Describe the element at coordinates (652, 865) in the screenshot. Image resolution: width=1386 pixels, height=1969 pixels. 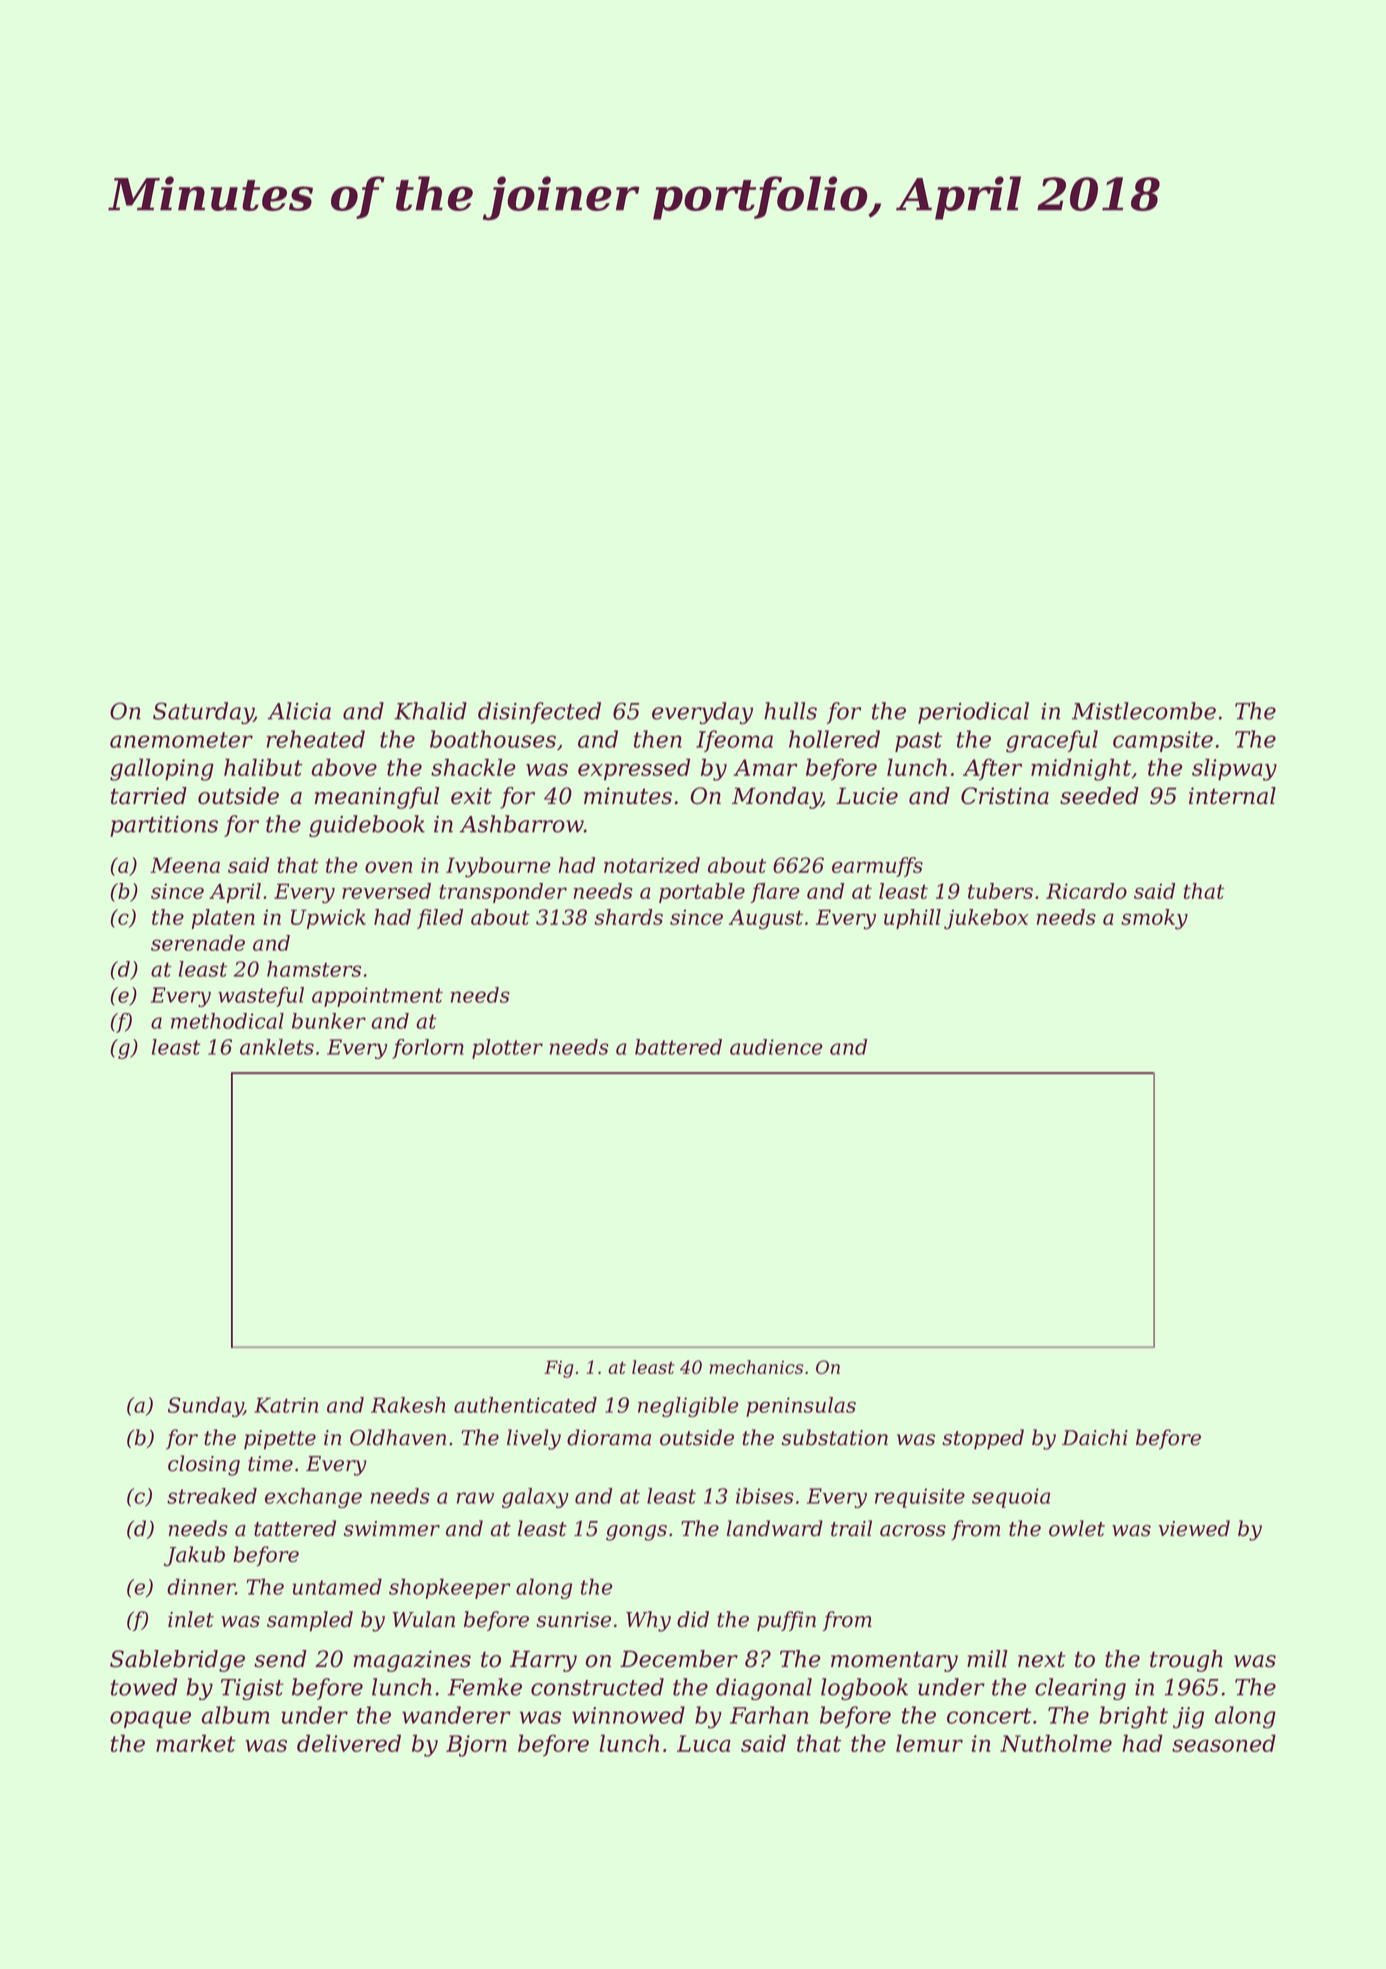
I see `notarized` at that location.
